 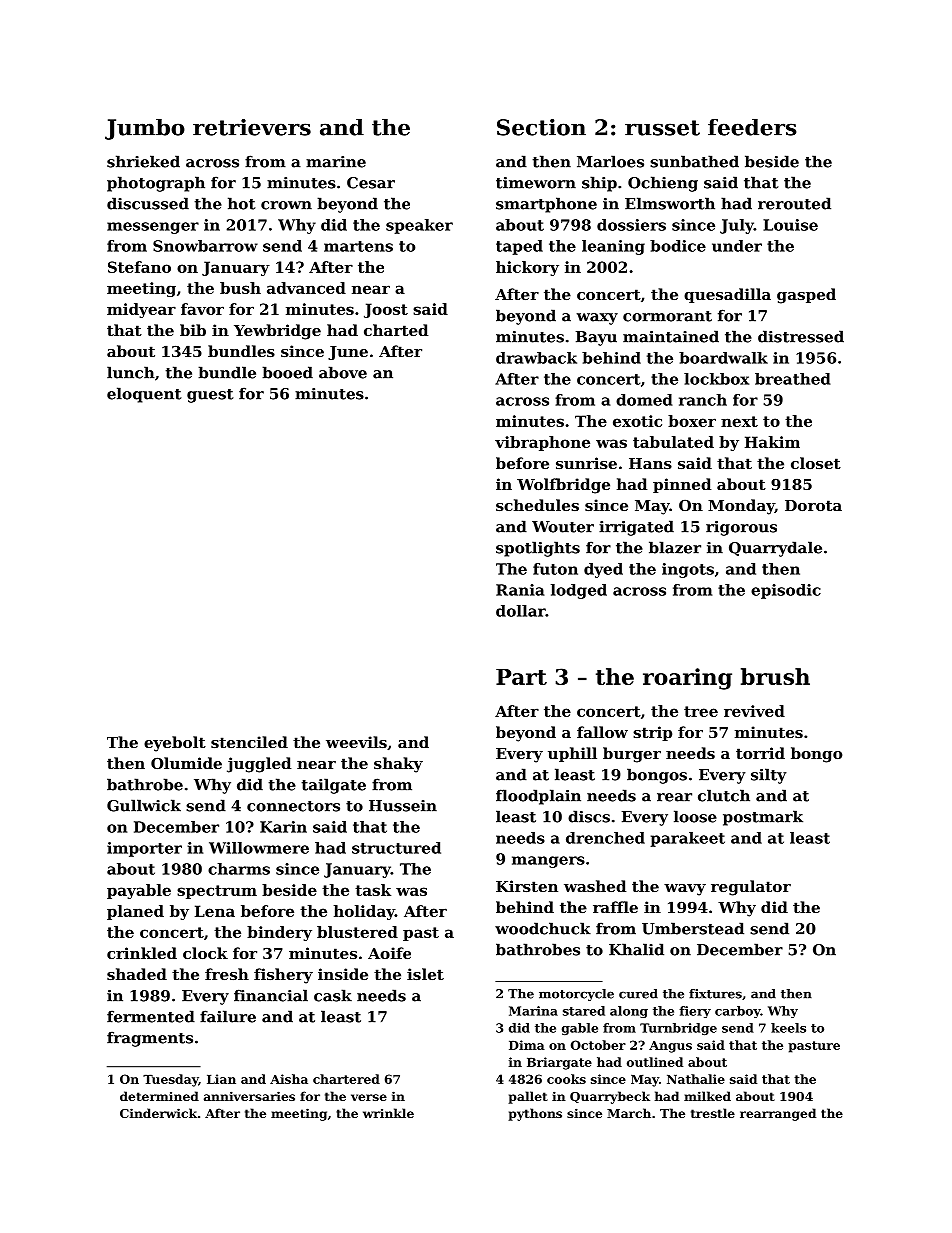 I want to click on Dorota, so click(x=813, y=505).
